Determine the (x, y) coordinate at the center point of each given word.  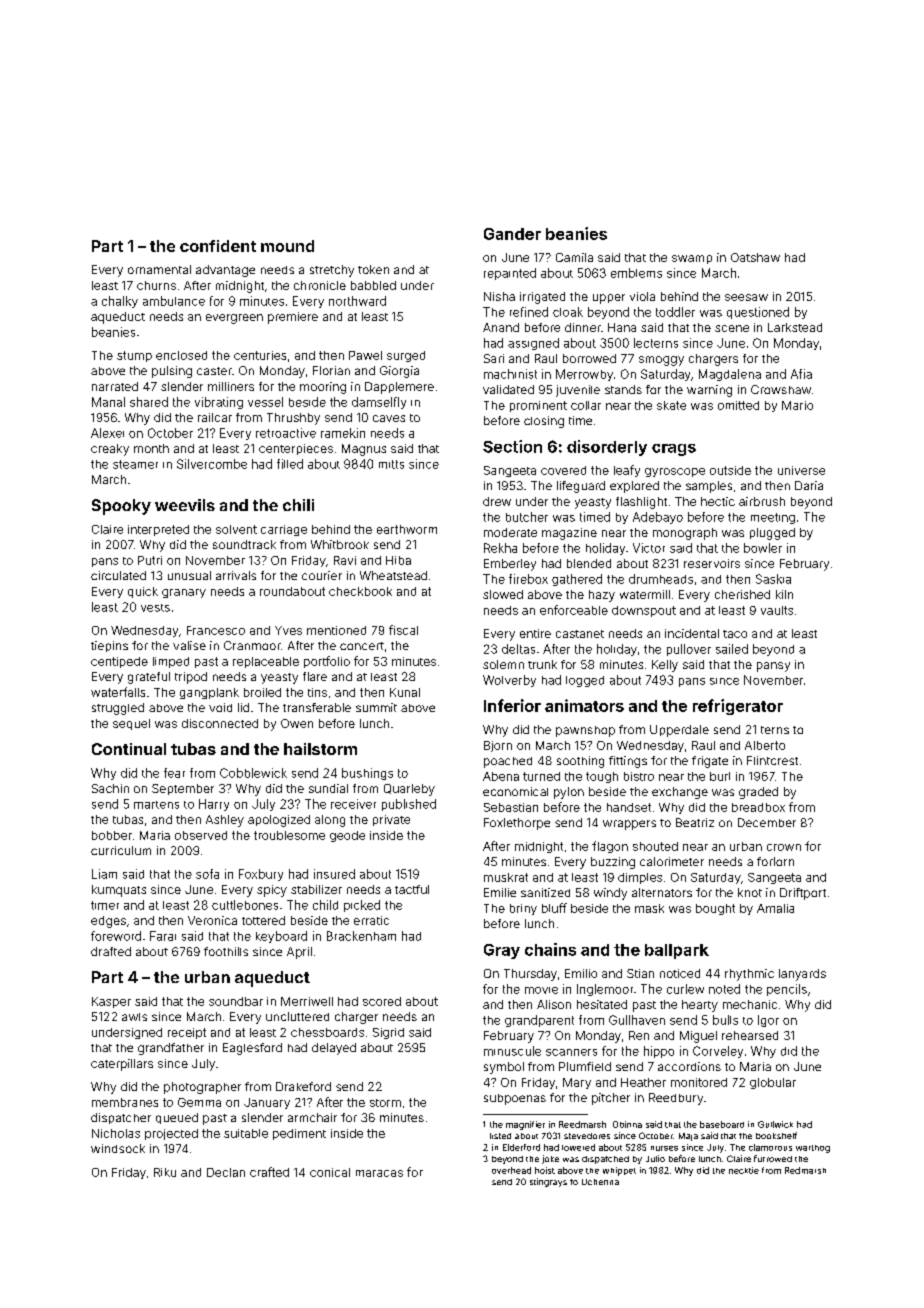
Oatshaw (755, 257)
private (391, 820)
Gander (512, 234)
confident (218, 246)
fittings (628, 762)
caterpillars (122, 1065)
